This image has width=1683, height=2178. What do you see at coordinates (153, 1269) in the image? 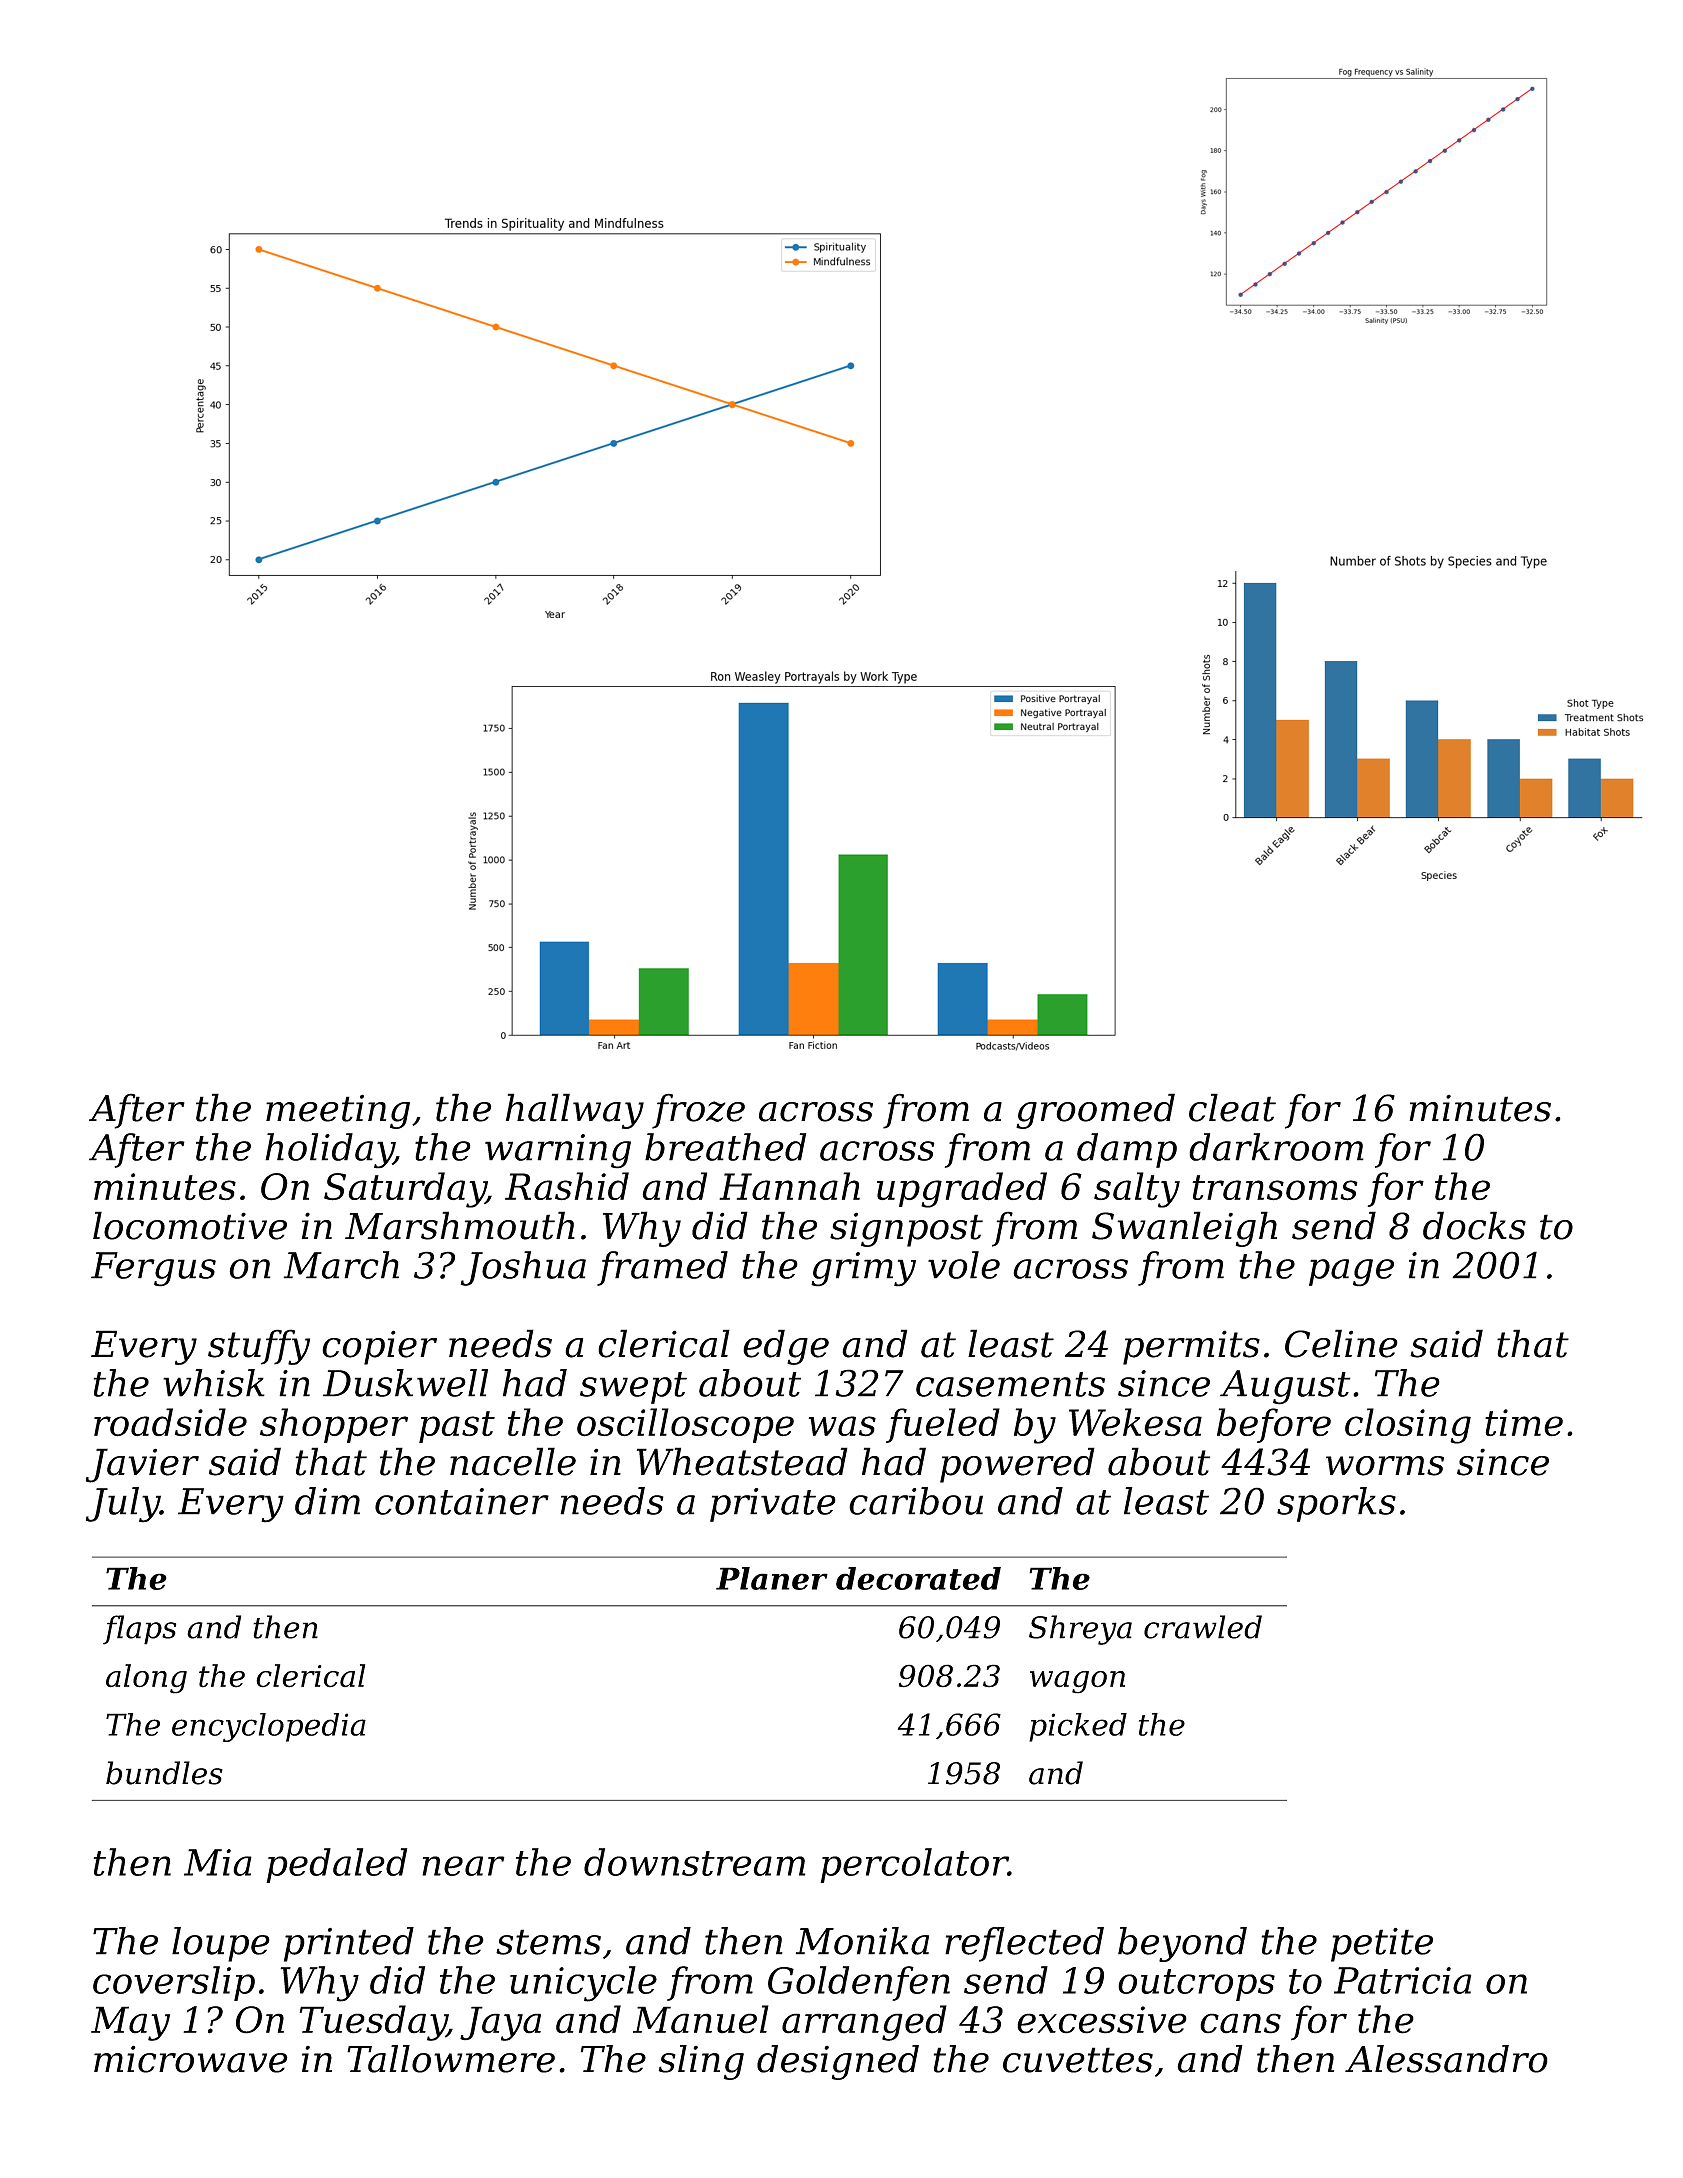
I see `Fergus` at bounding box center [153, 1269].
